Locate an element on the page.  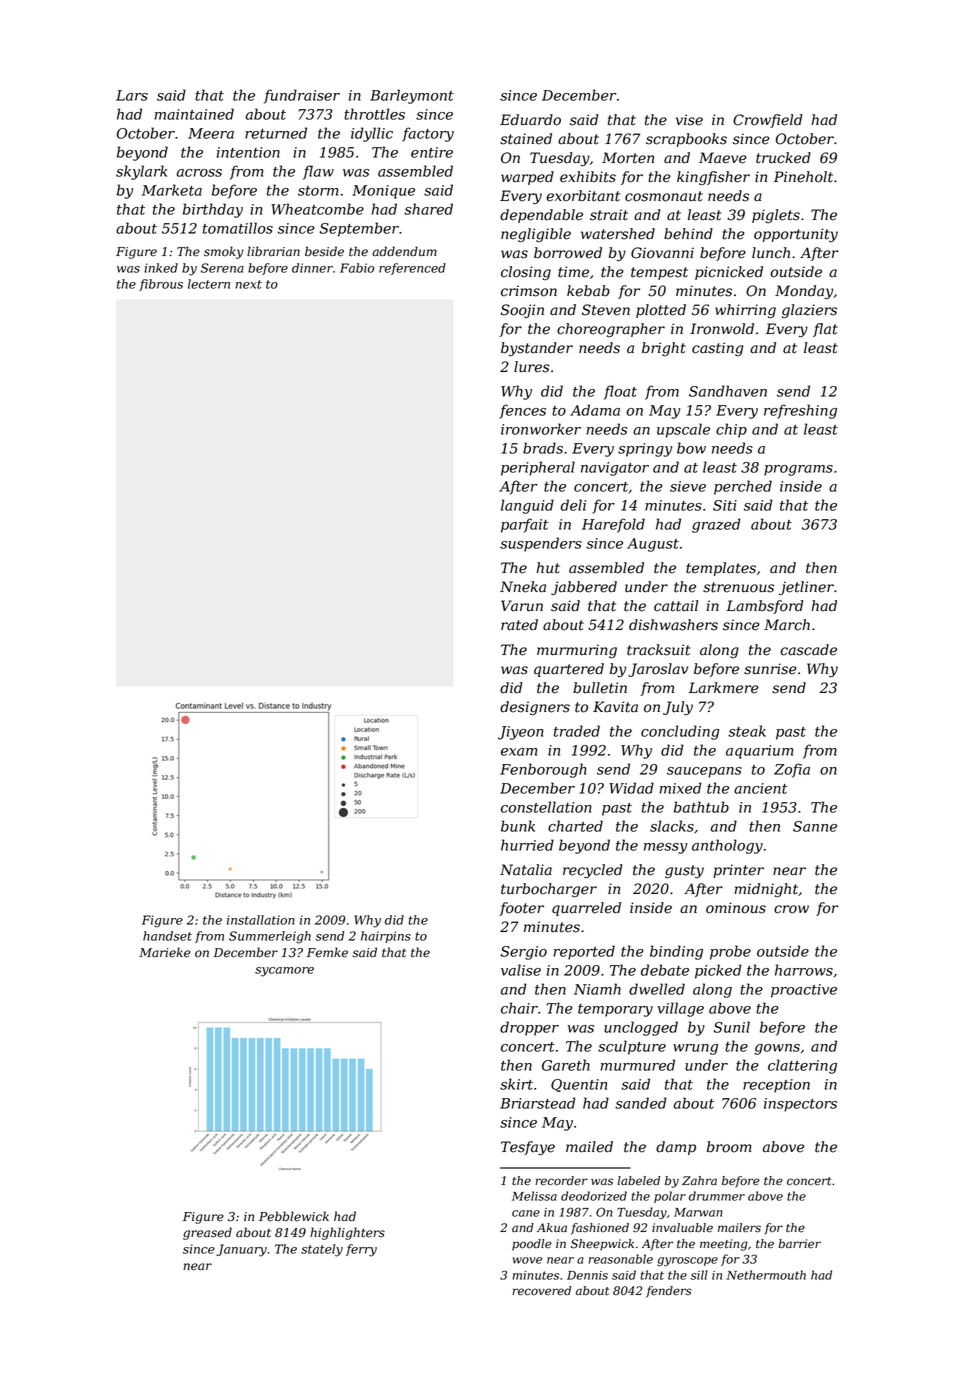
refreshing is located at coordinates (800, 411).
